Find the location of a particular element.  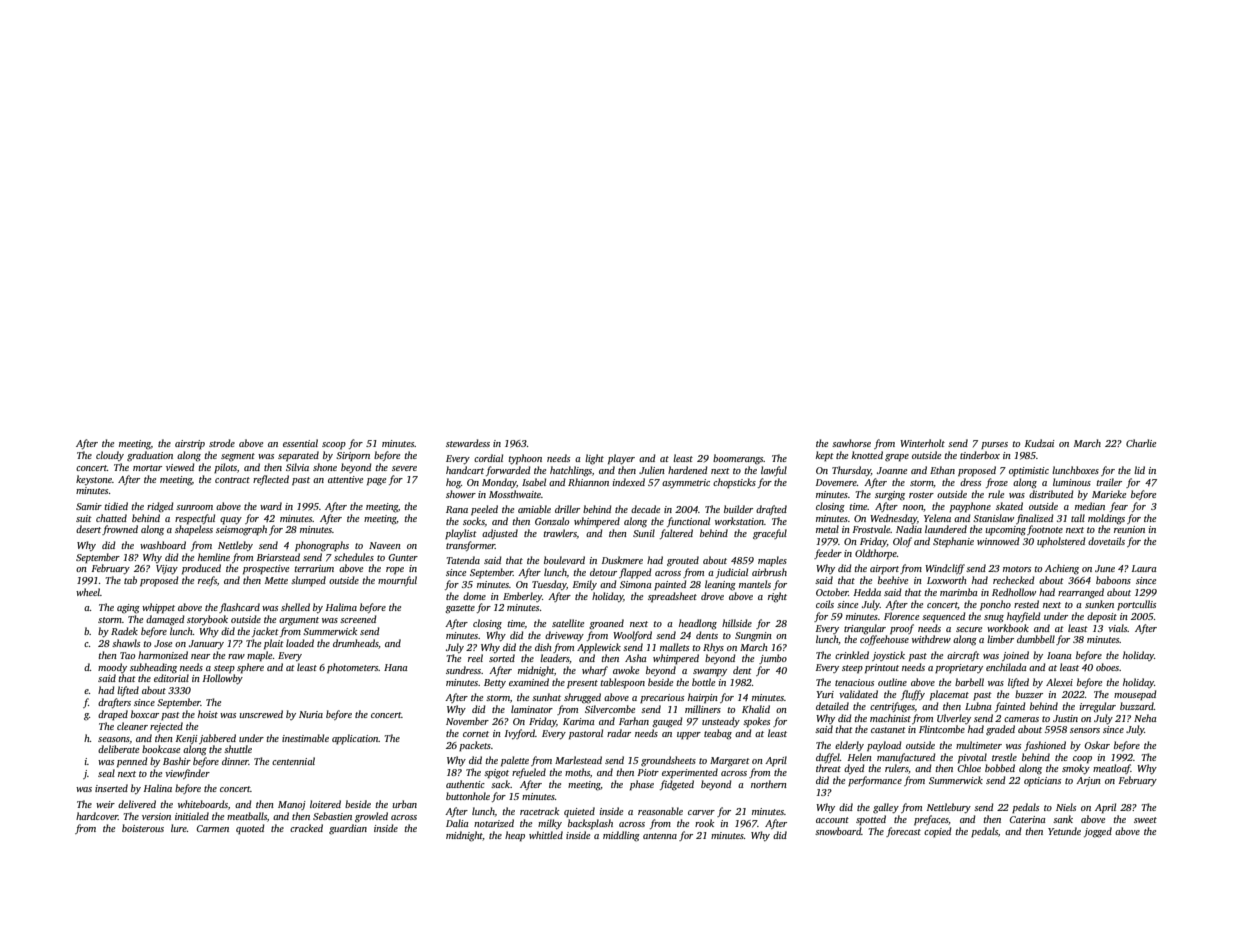

upholstered is located at coordinates (1061, 542).
